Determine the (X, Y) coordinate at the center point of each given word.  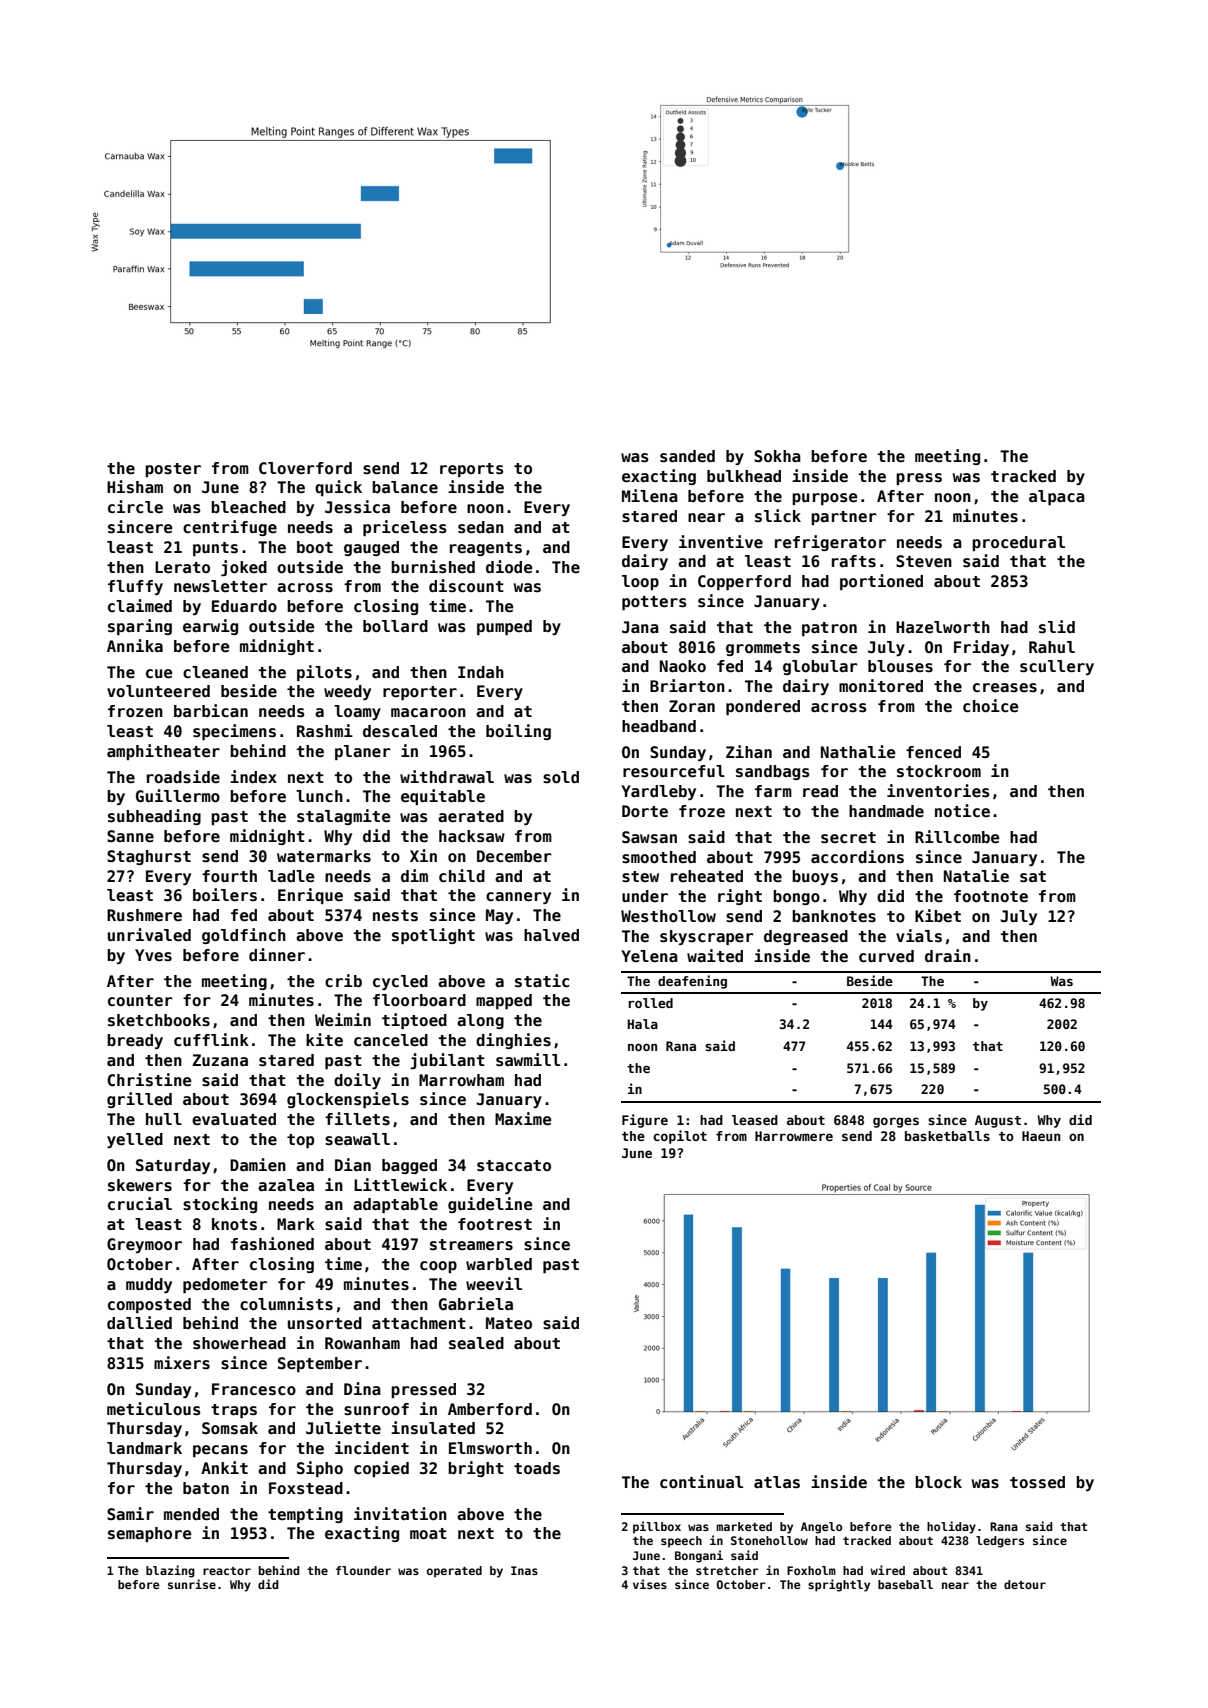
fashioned (272, 1244)
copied (381, 1469)
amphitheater (163, 752)
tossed (1037, 1482)
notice (962, 811)
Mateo (509, 1323)
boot (315, 547)
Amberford (490, 1409)
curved (886, 956)
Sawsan (649, 837)
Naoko (683, 666)
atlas (777, 1482)
